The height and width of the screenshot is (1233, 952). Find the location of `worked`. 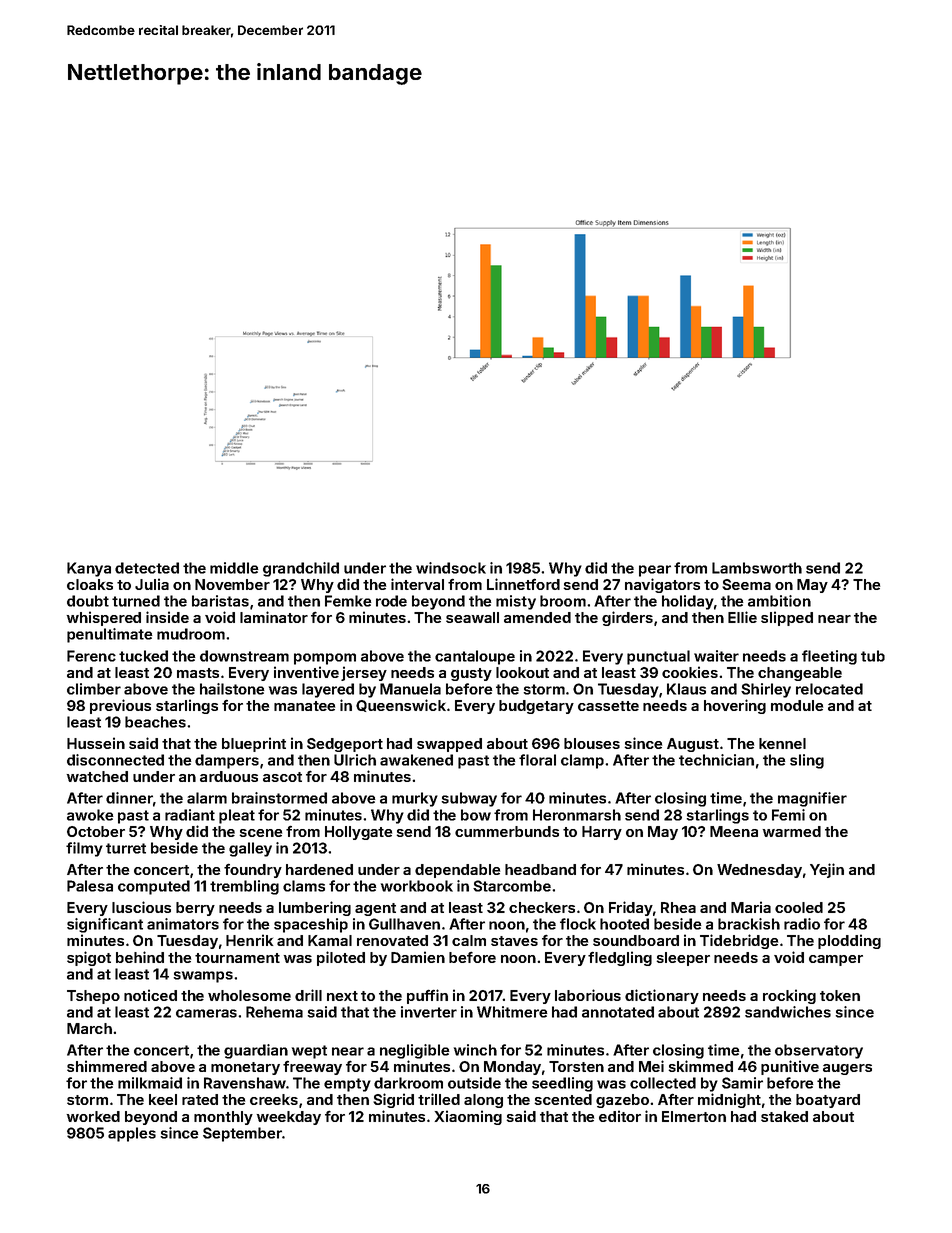

worked is located at coordinates (93, 1116).
